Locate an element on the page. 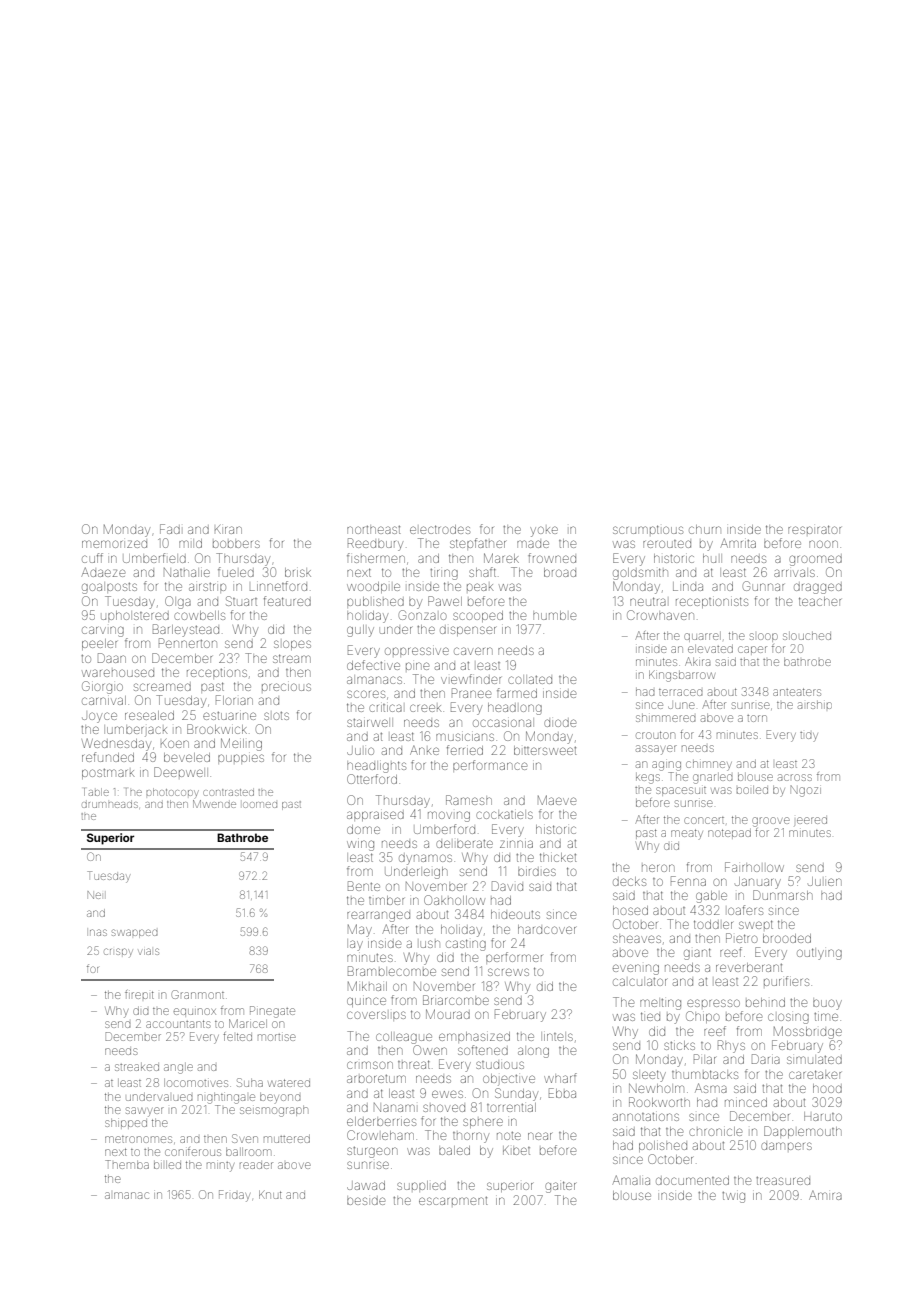 Image resolution: width=924 pixels, height=1308 pixels. receptions is located at coordinates (217, 673).
